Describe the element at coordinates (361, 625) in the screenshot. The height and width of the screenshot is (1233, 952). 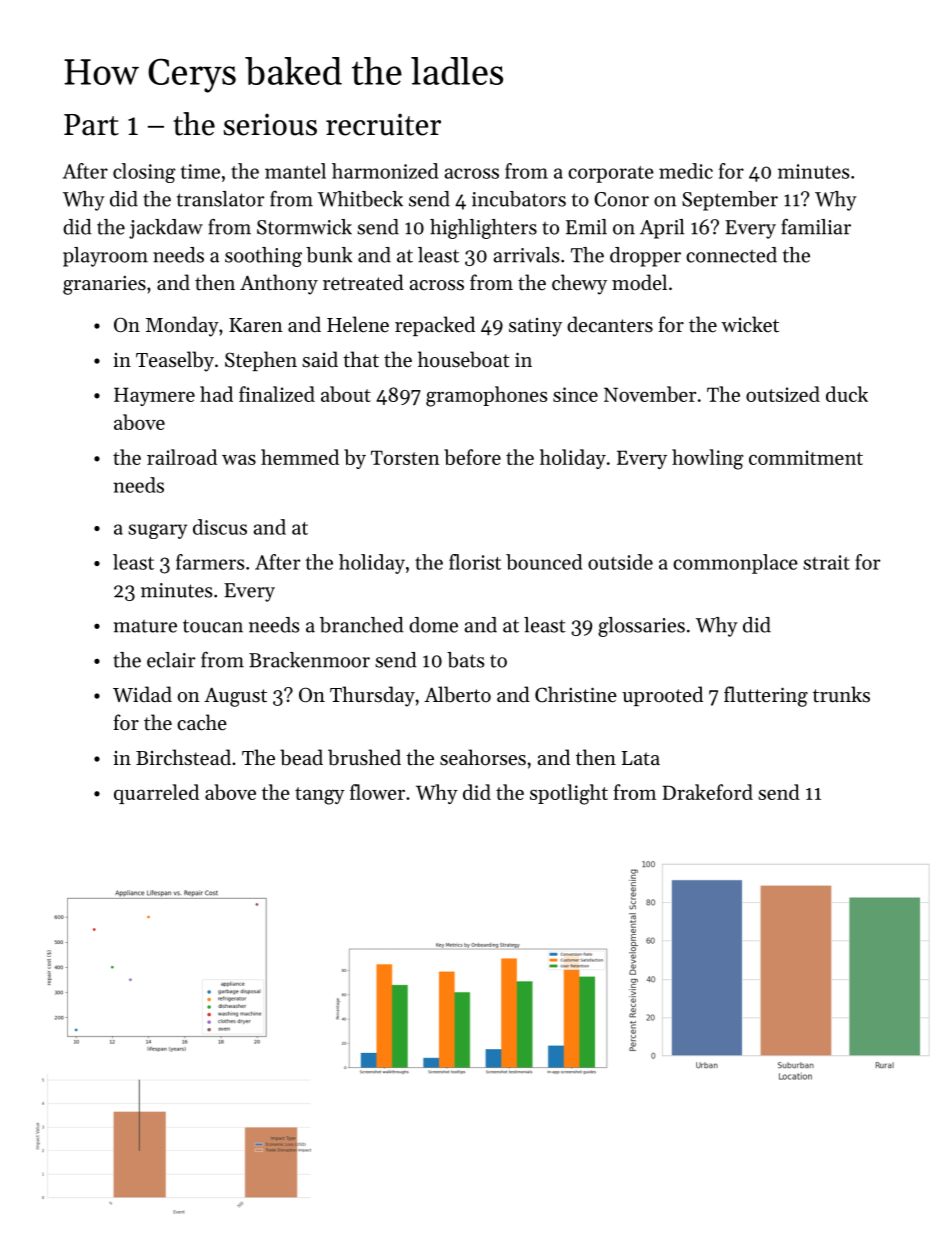
I see `branched` at that location.
